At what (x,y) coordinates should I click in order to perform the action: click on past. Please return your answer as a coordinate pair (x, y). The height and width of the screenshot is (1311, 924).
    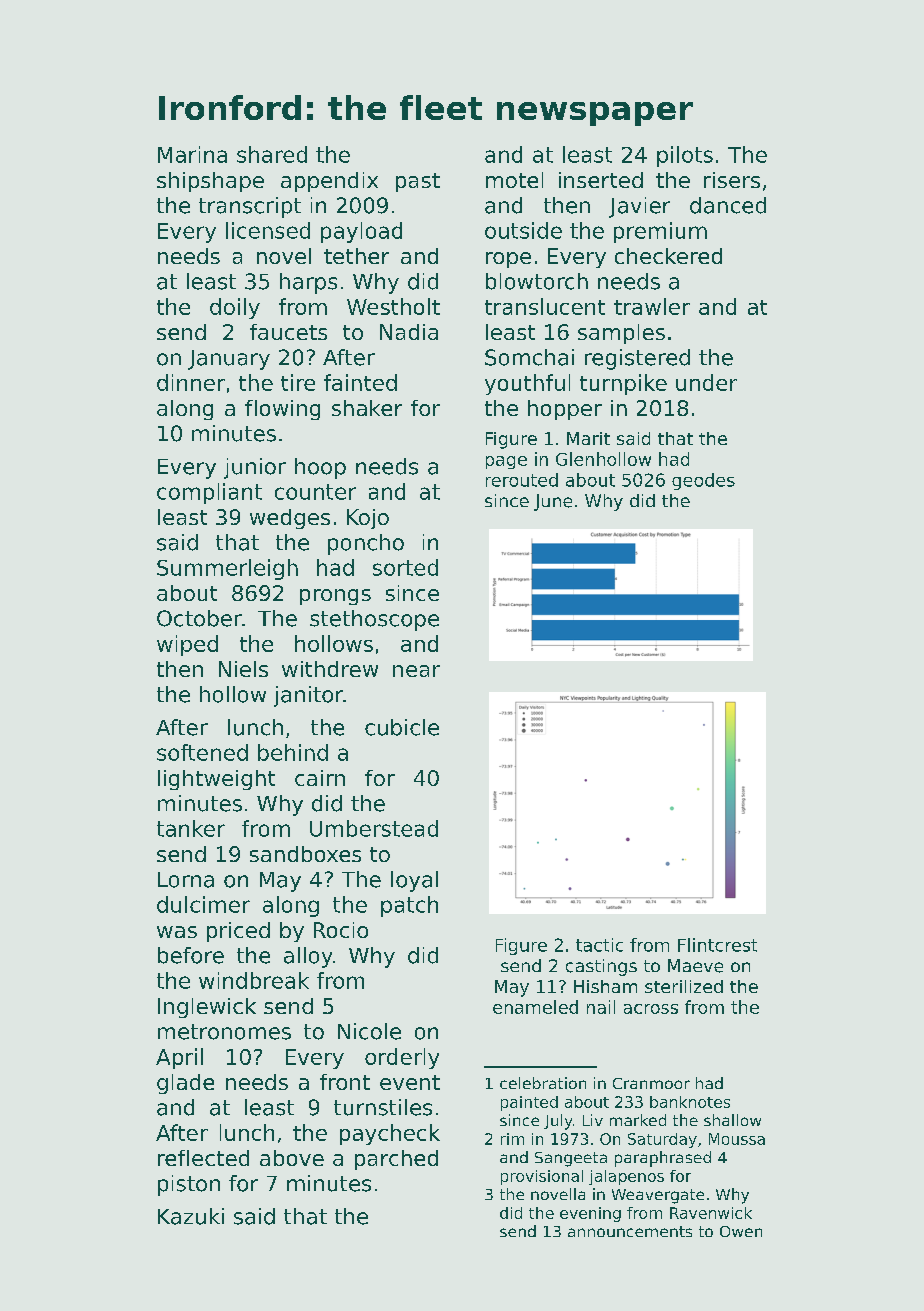
    Looking at the image, I should click on (418, 182).
